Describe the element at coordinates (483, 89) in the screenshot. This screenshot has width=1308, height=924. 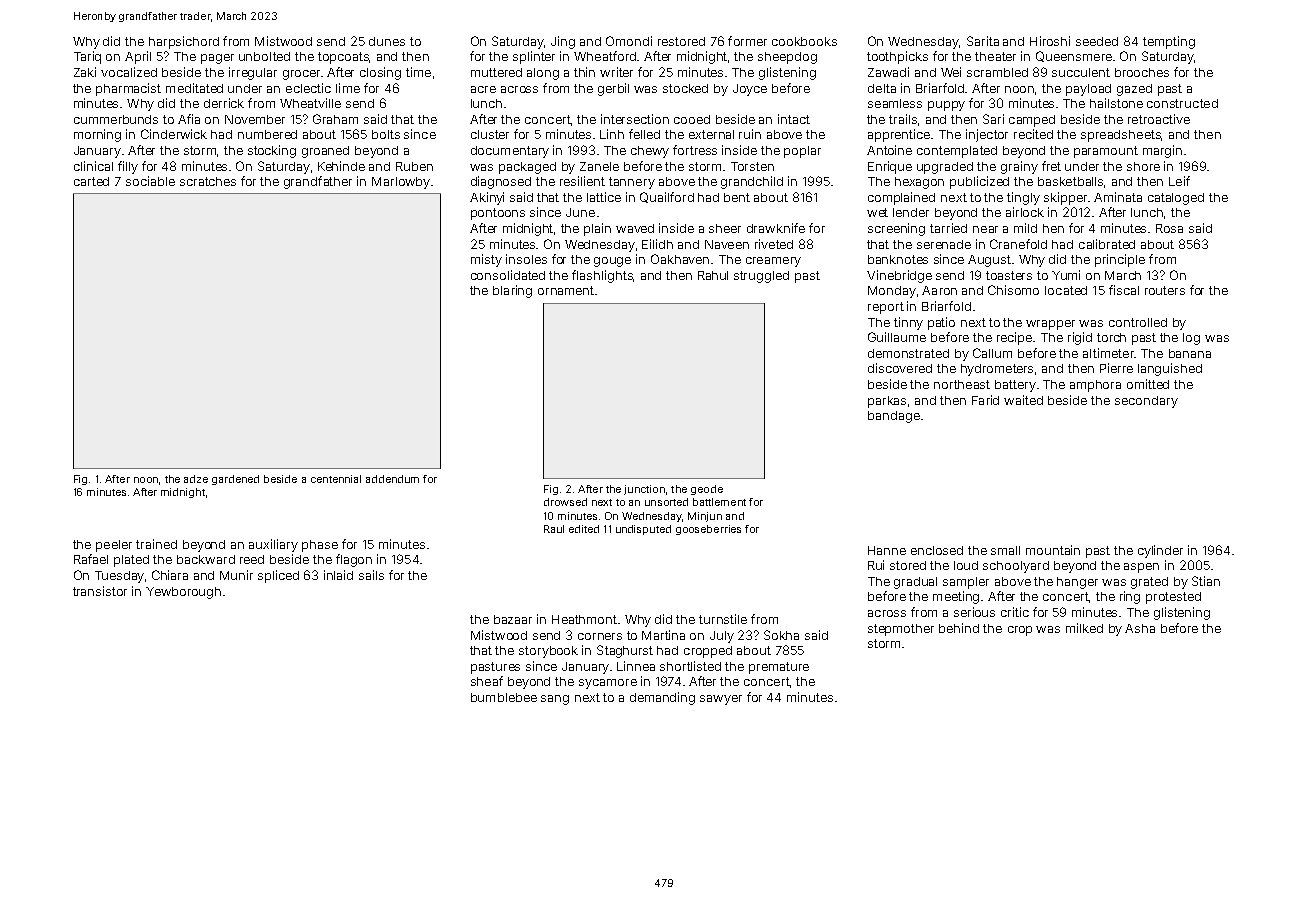
I see `acre` at that location.
